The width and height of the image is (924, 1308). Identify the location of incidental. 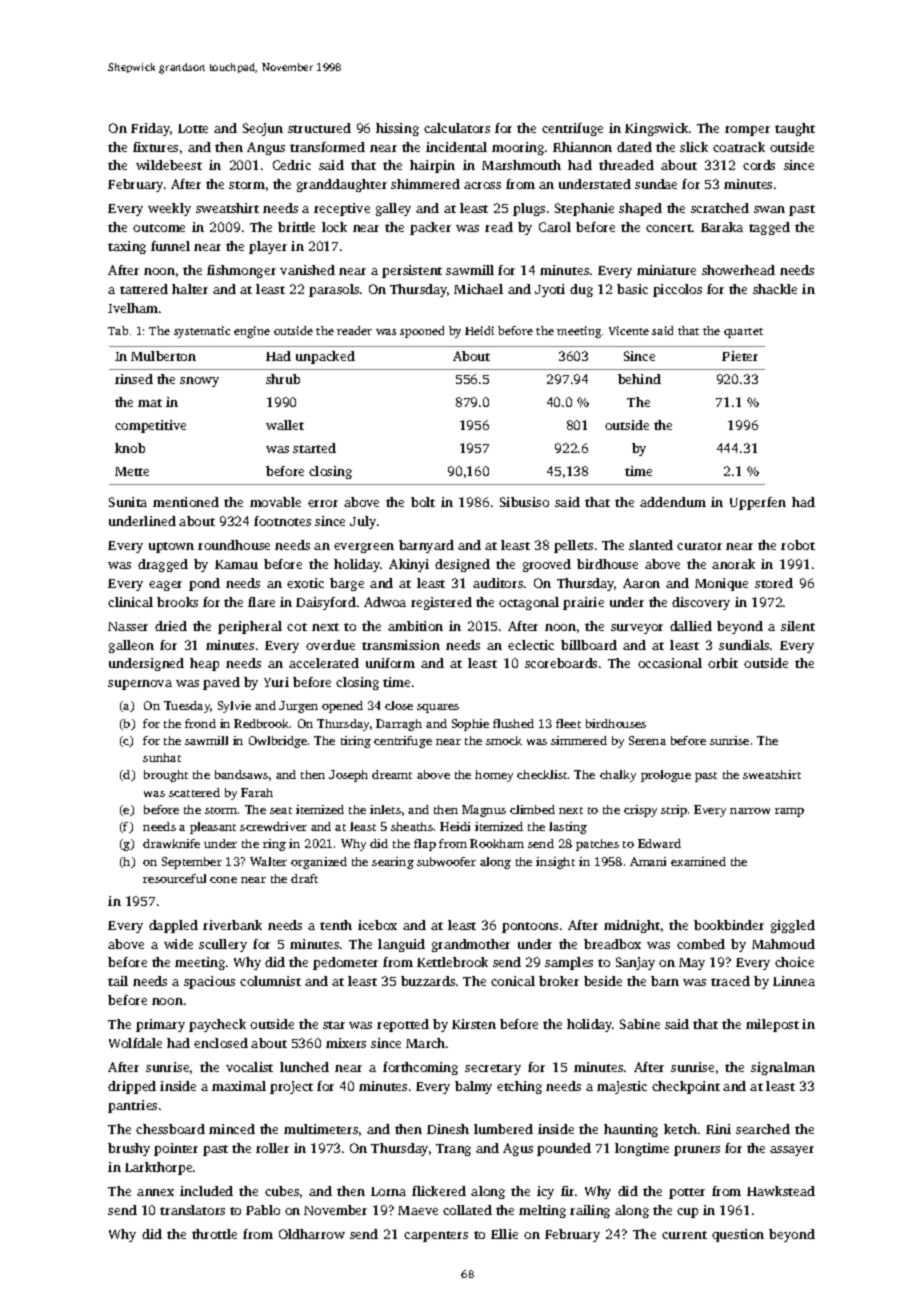
(456, 147).
